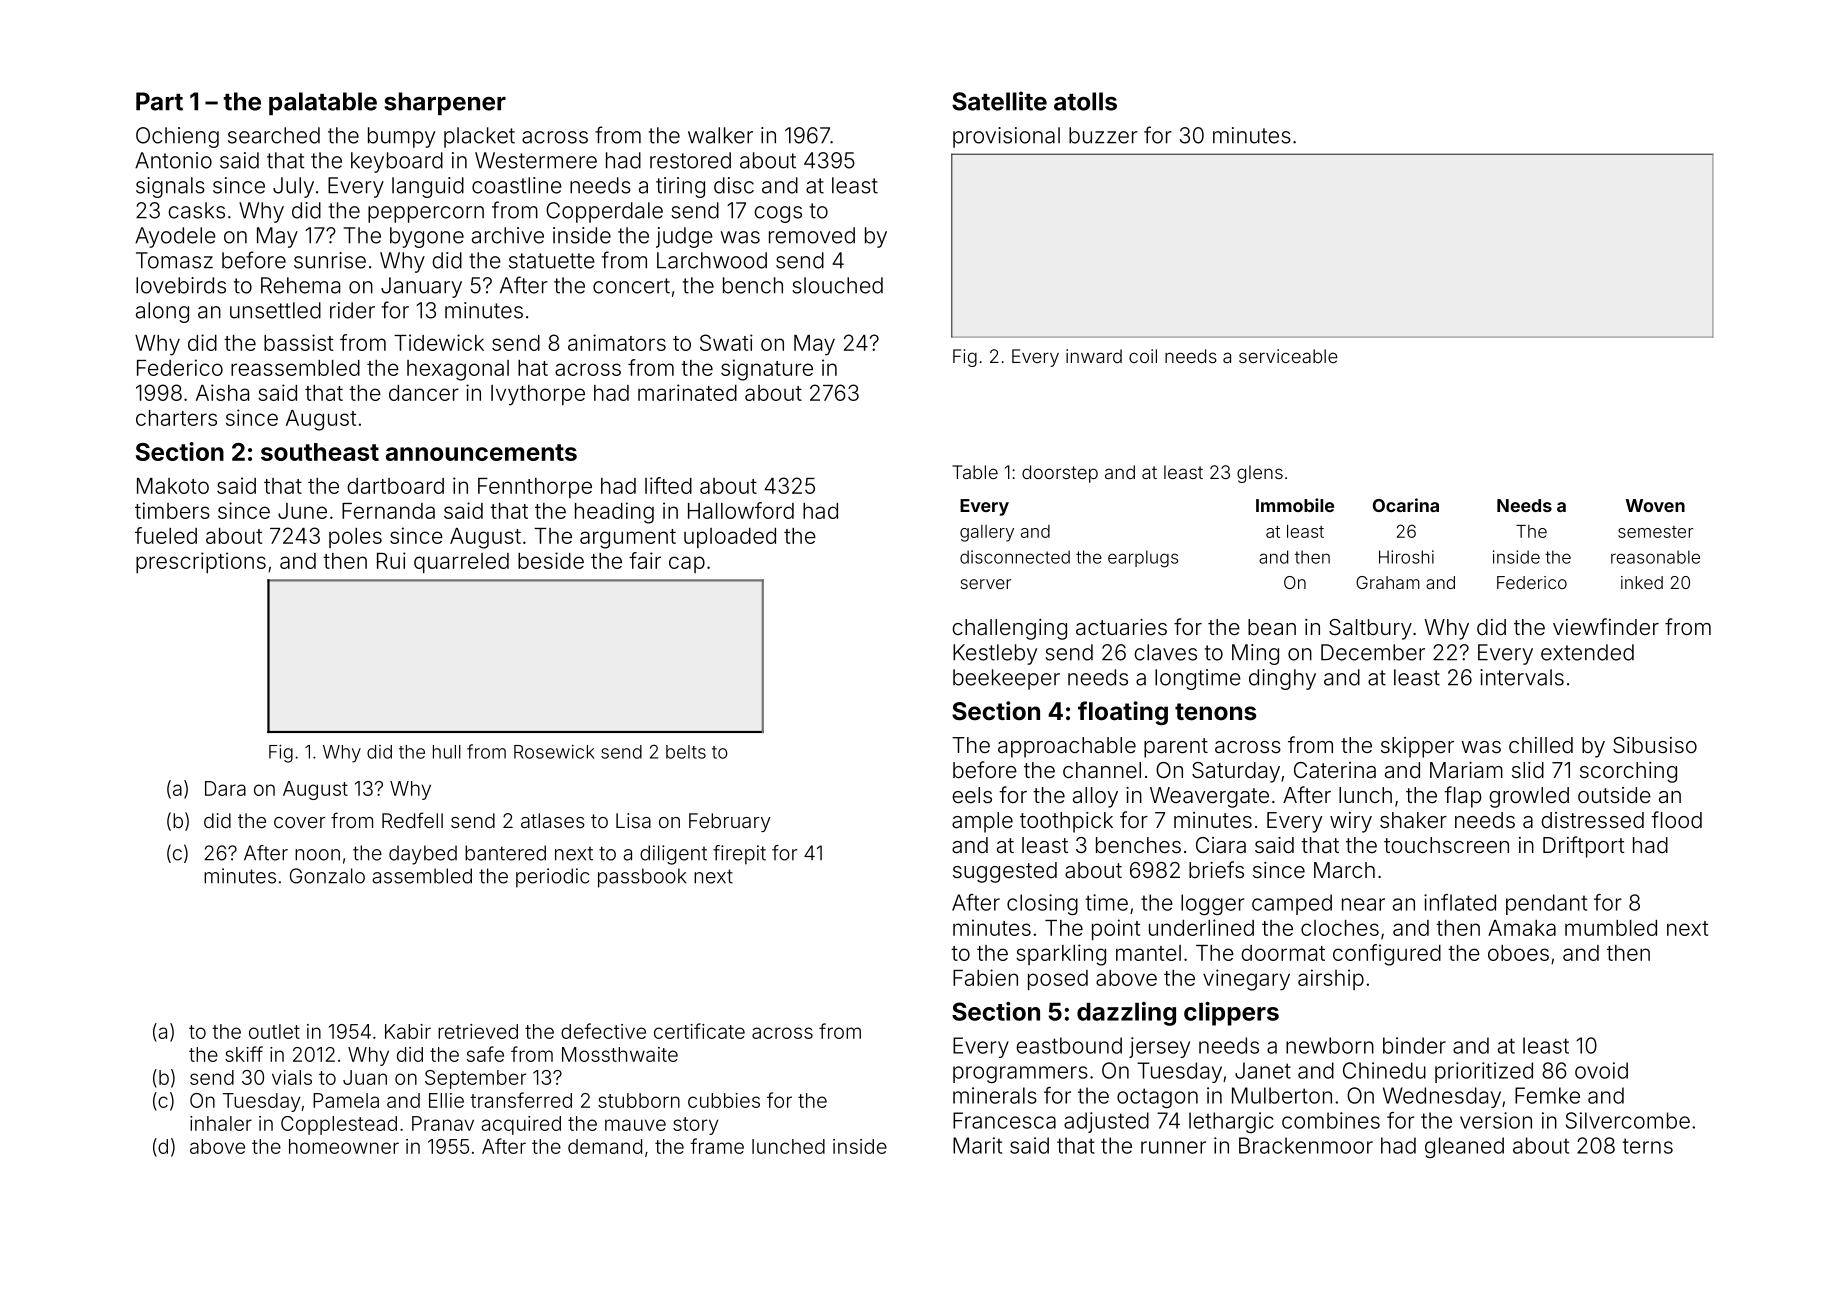 Image resolution: width=1848 pixels, height=1306 pixels. What do you see at coordinates (1085, 101) in the image?
I see `atolls` at bounding box center [1085, 101].
